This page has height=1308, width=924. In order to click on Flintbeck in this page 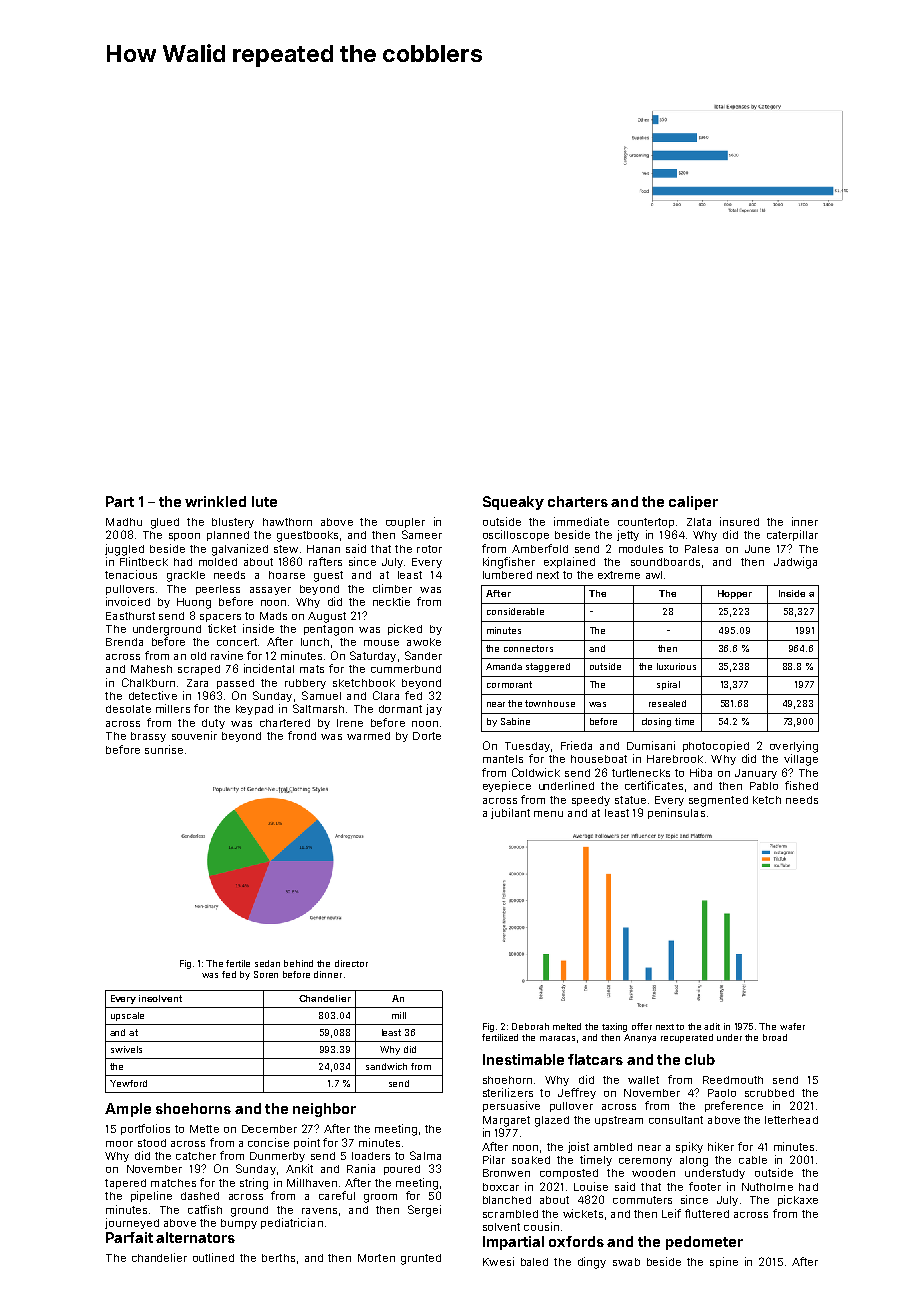, I will do `click(144, 561)`.
